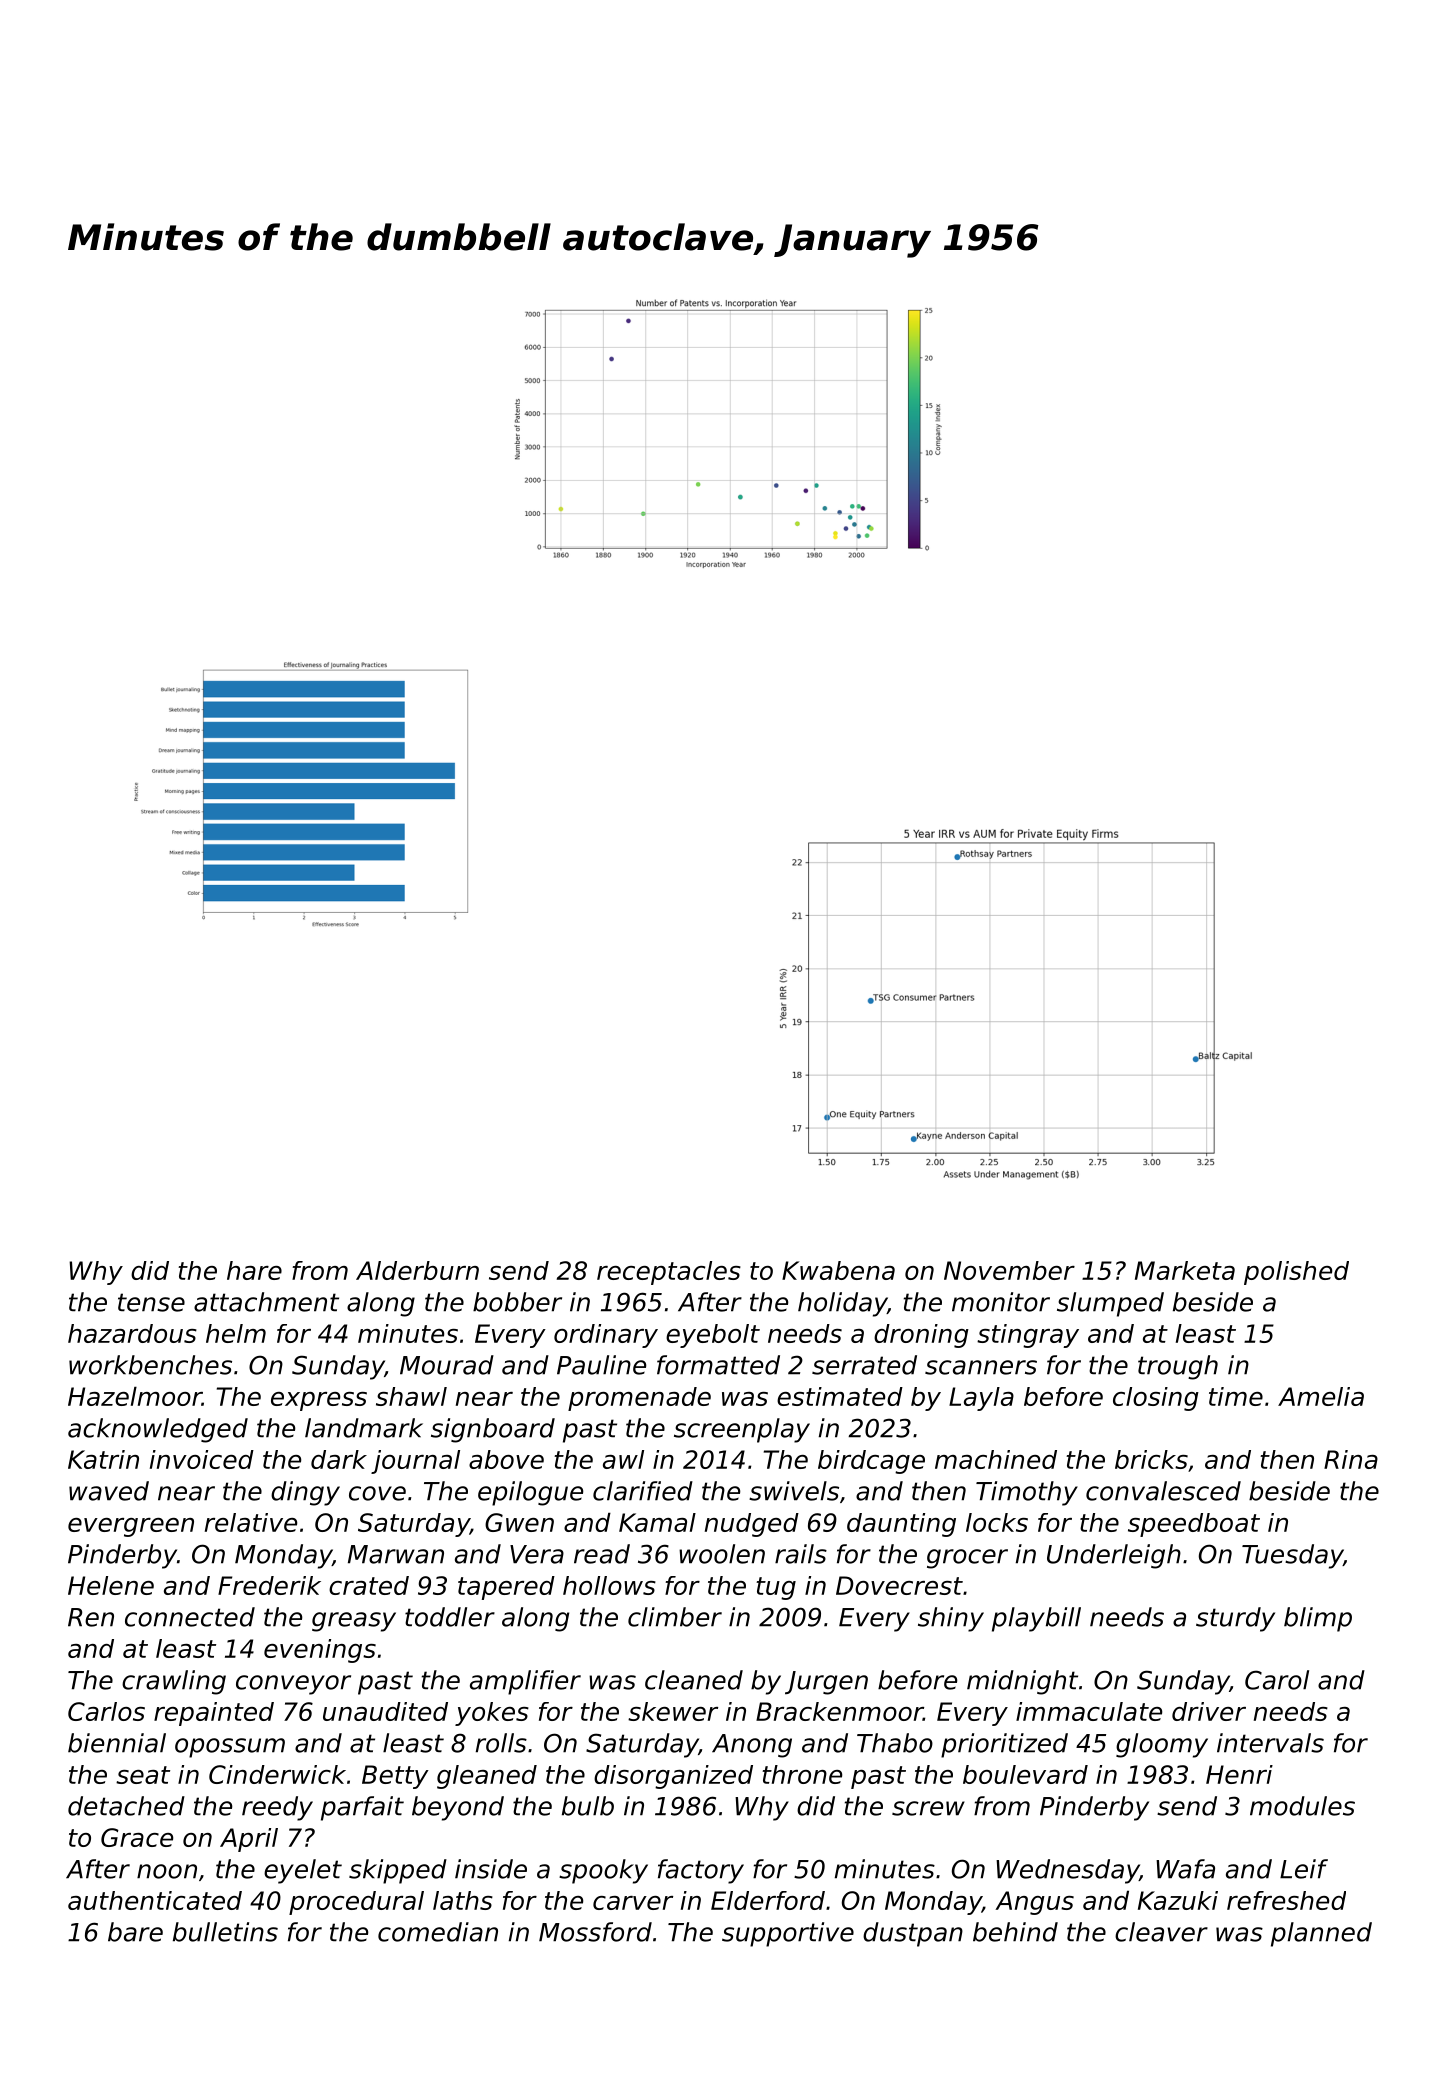 The width and height of the image is (1450, 2100). I want to click on polished, so click(1296, 1273).
